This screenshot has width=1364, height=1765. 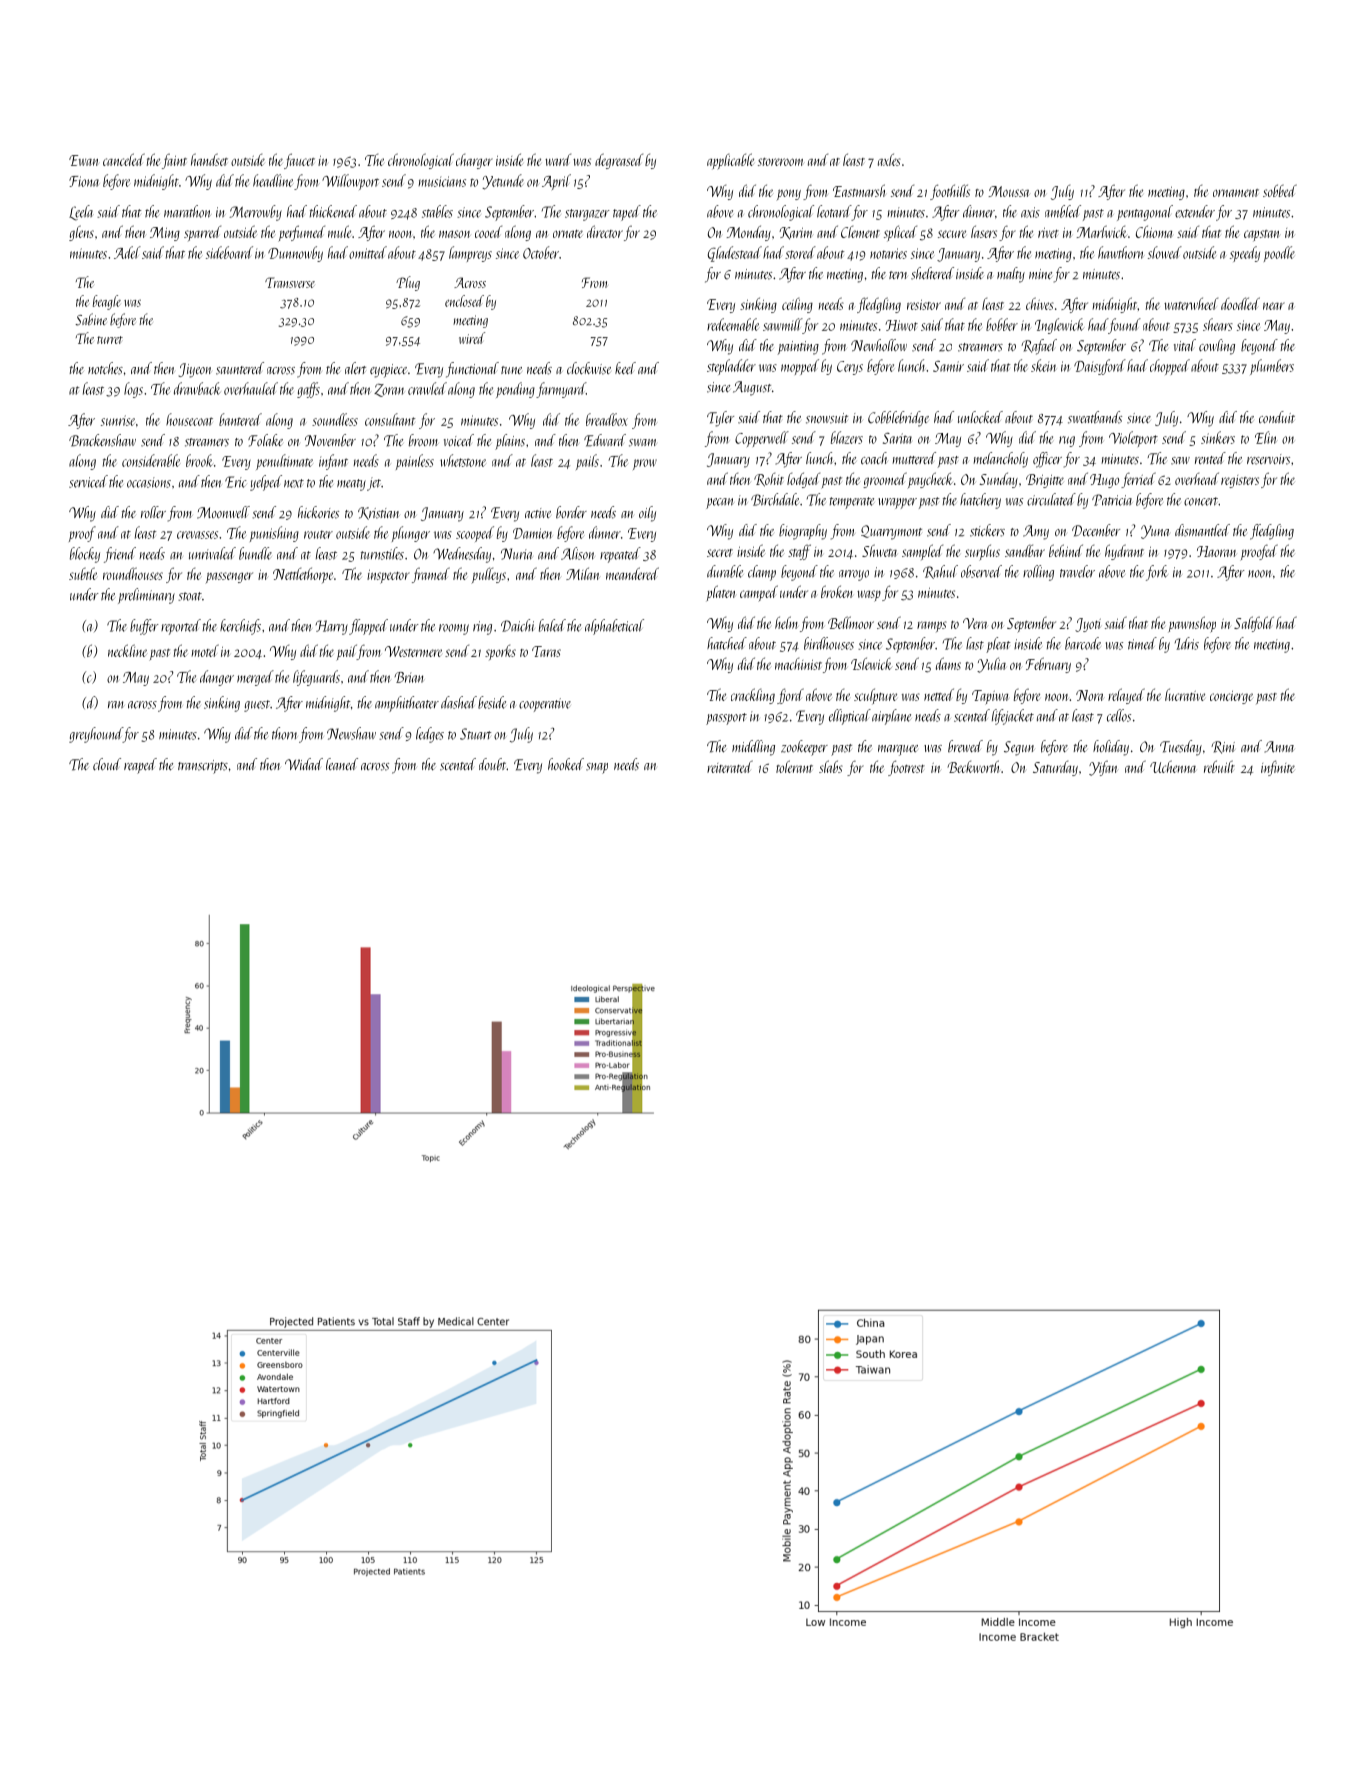 What do you see at coordinates (84, 181) in the screenshot?
I see `Fiona` at bounding box center [84, 181].
